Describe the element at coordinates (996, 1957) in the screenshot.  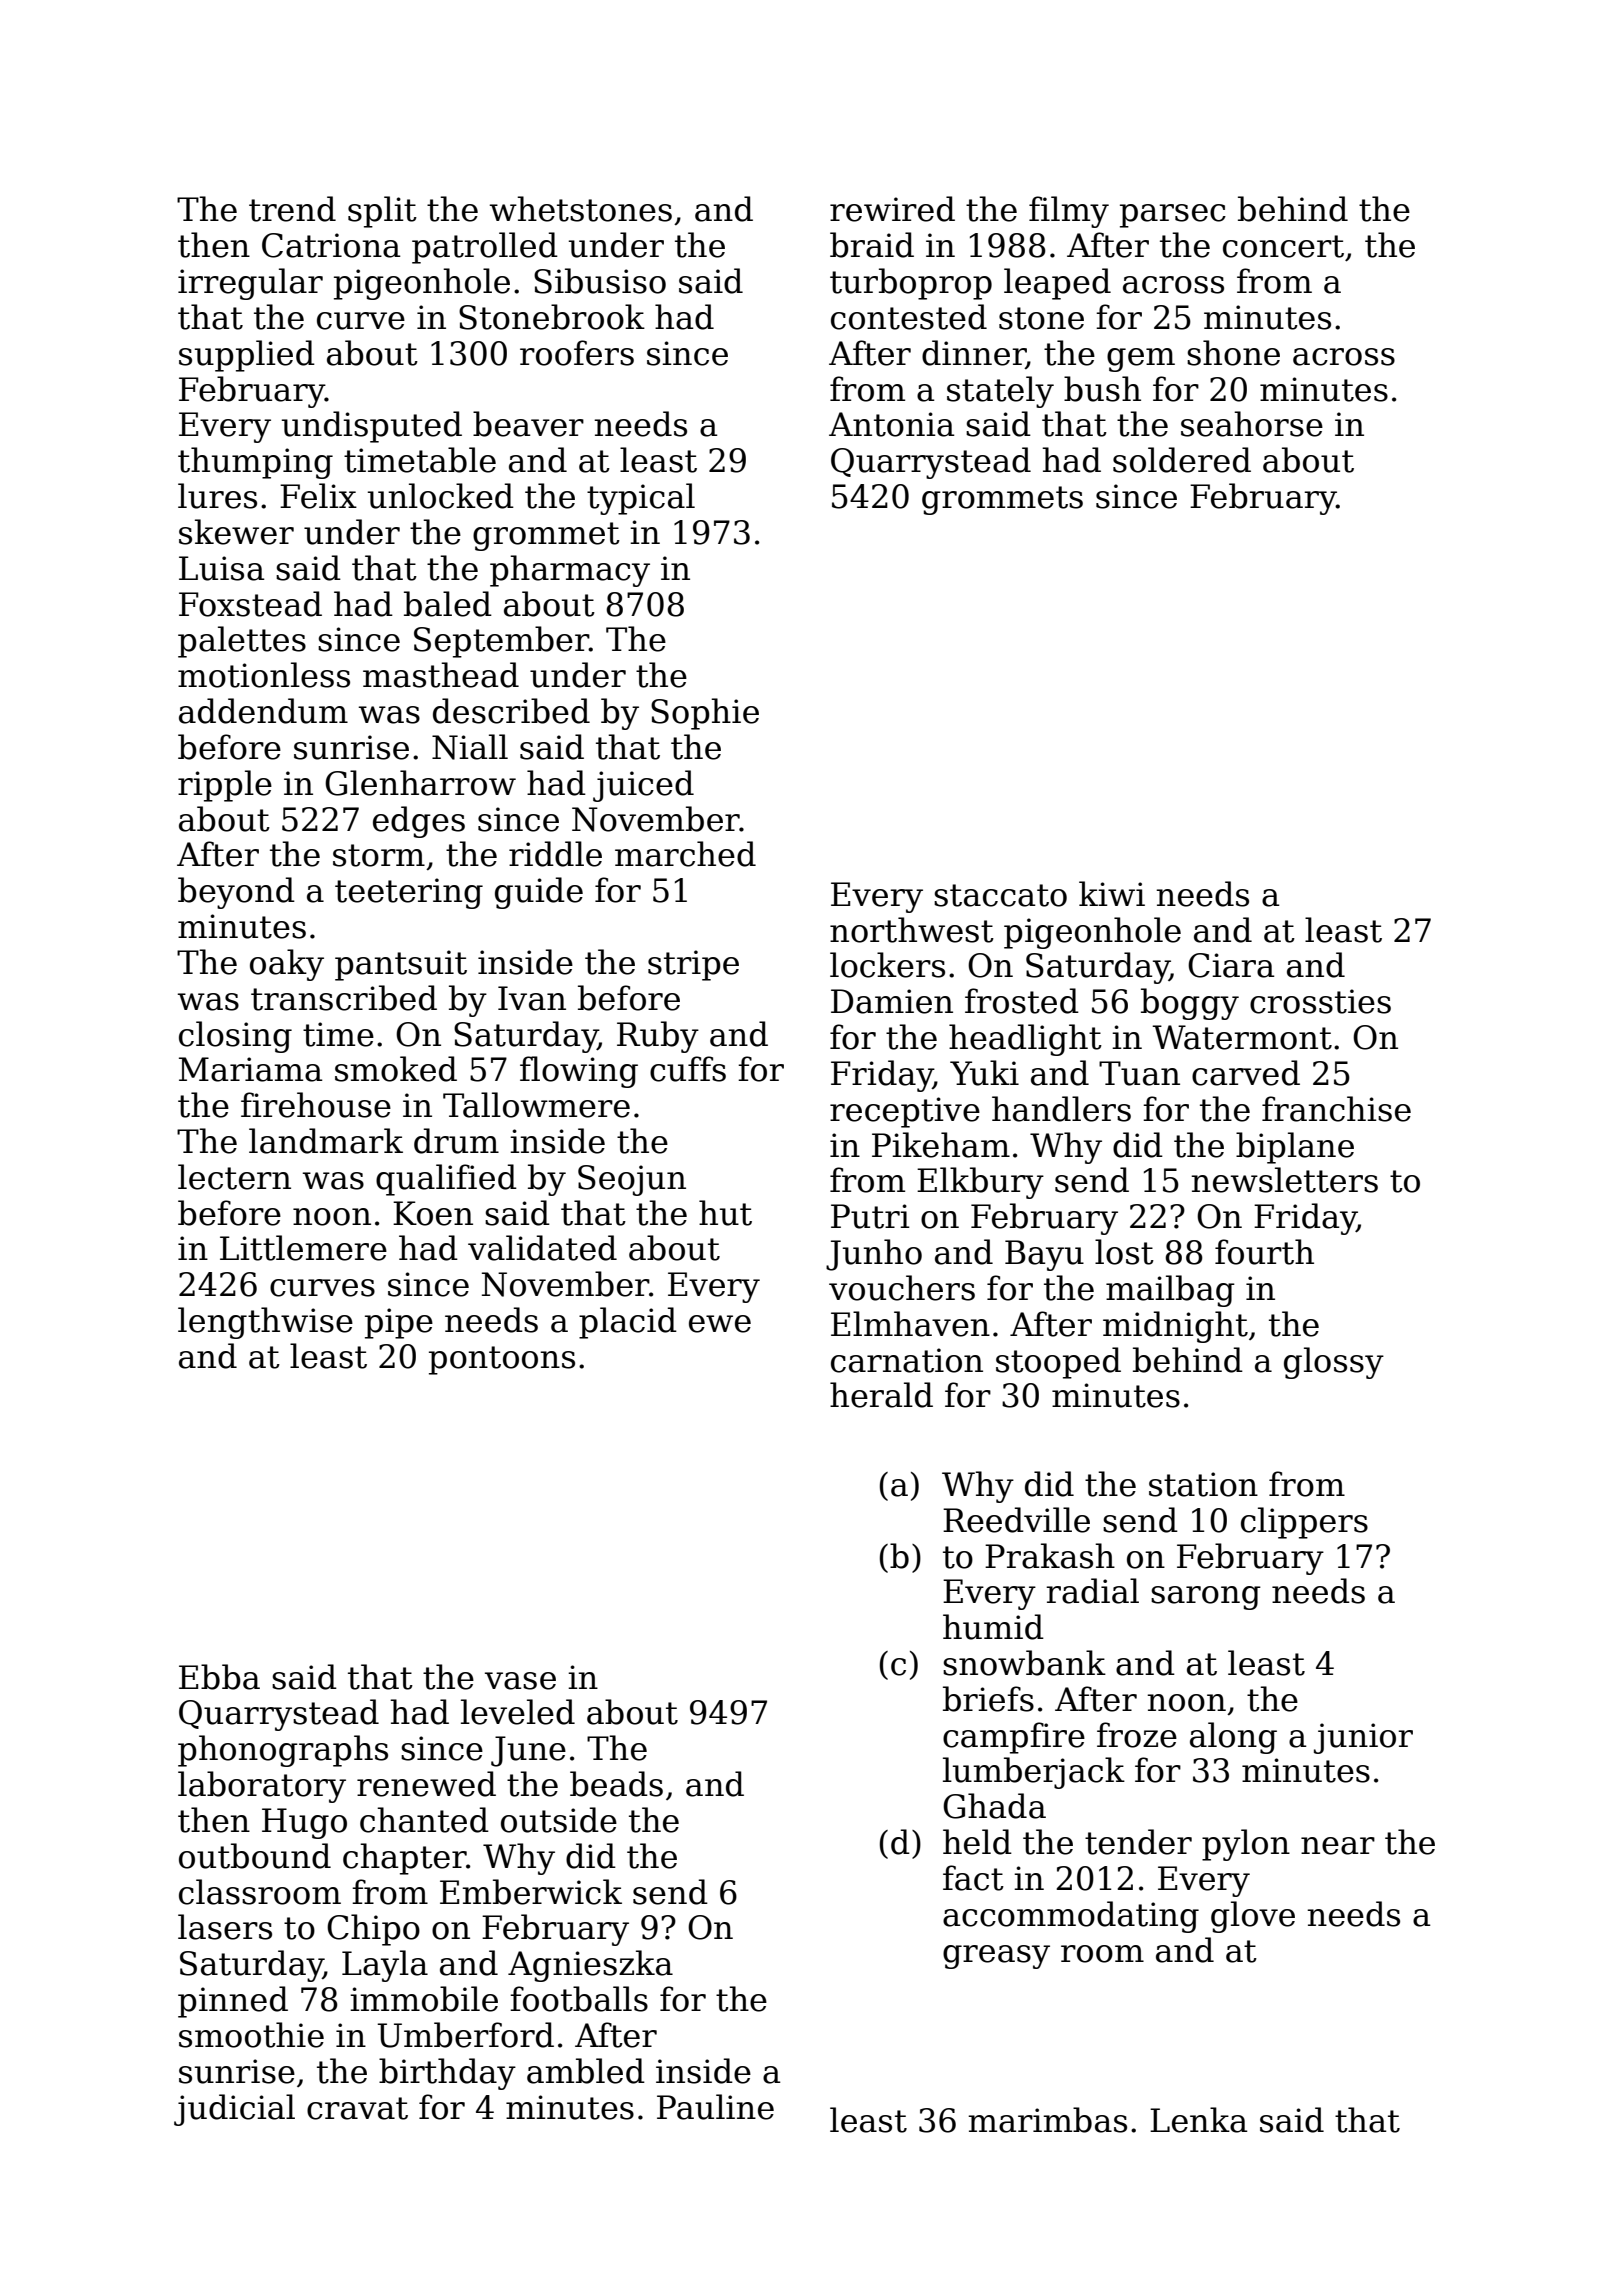
I see `greasy` at that location.
